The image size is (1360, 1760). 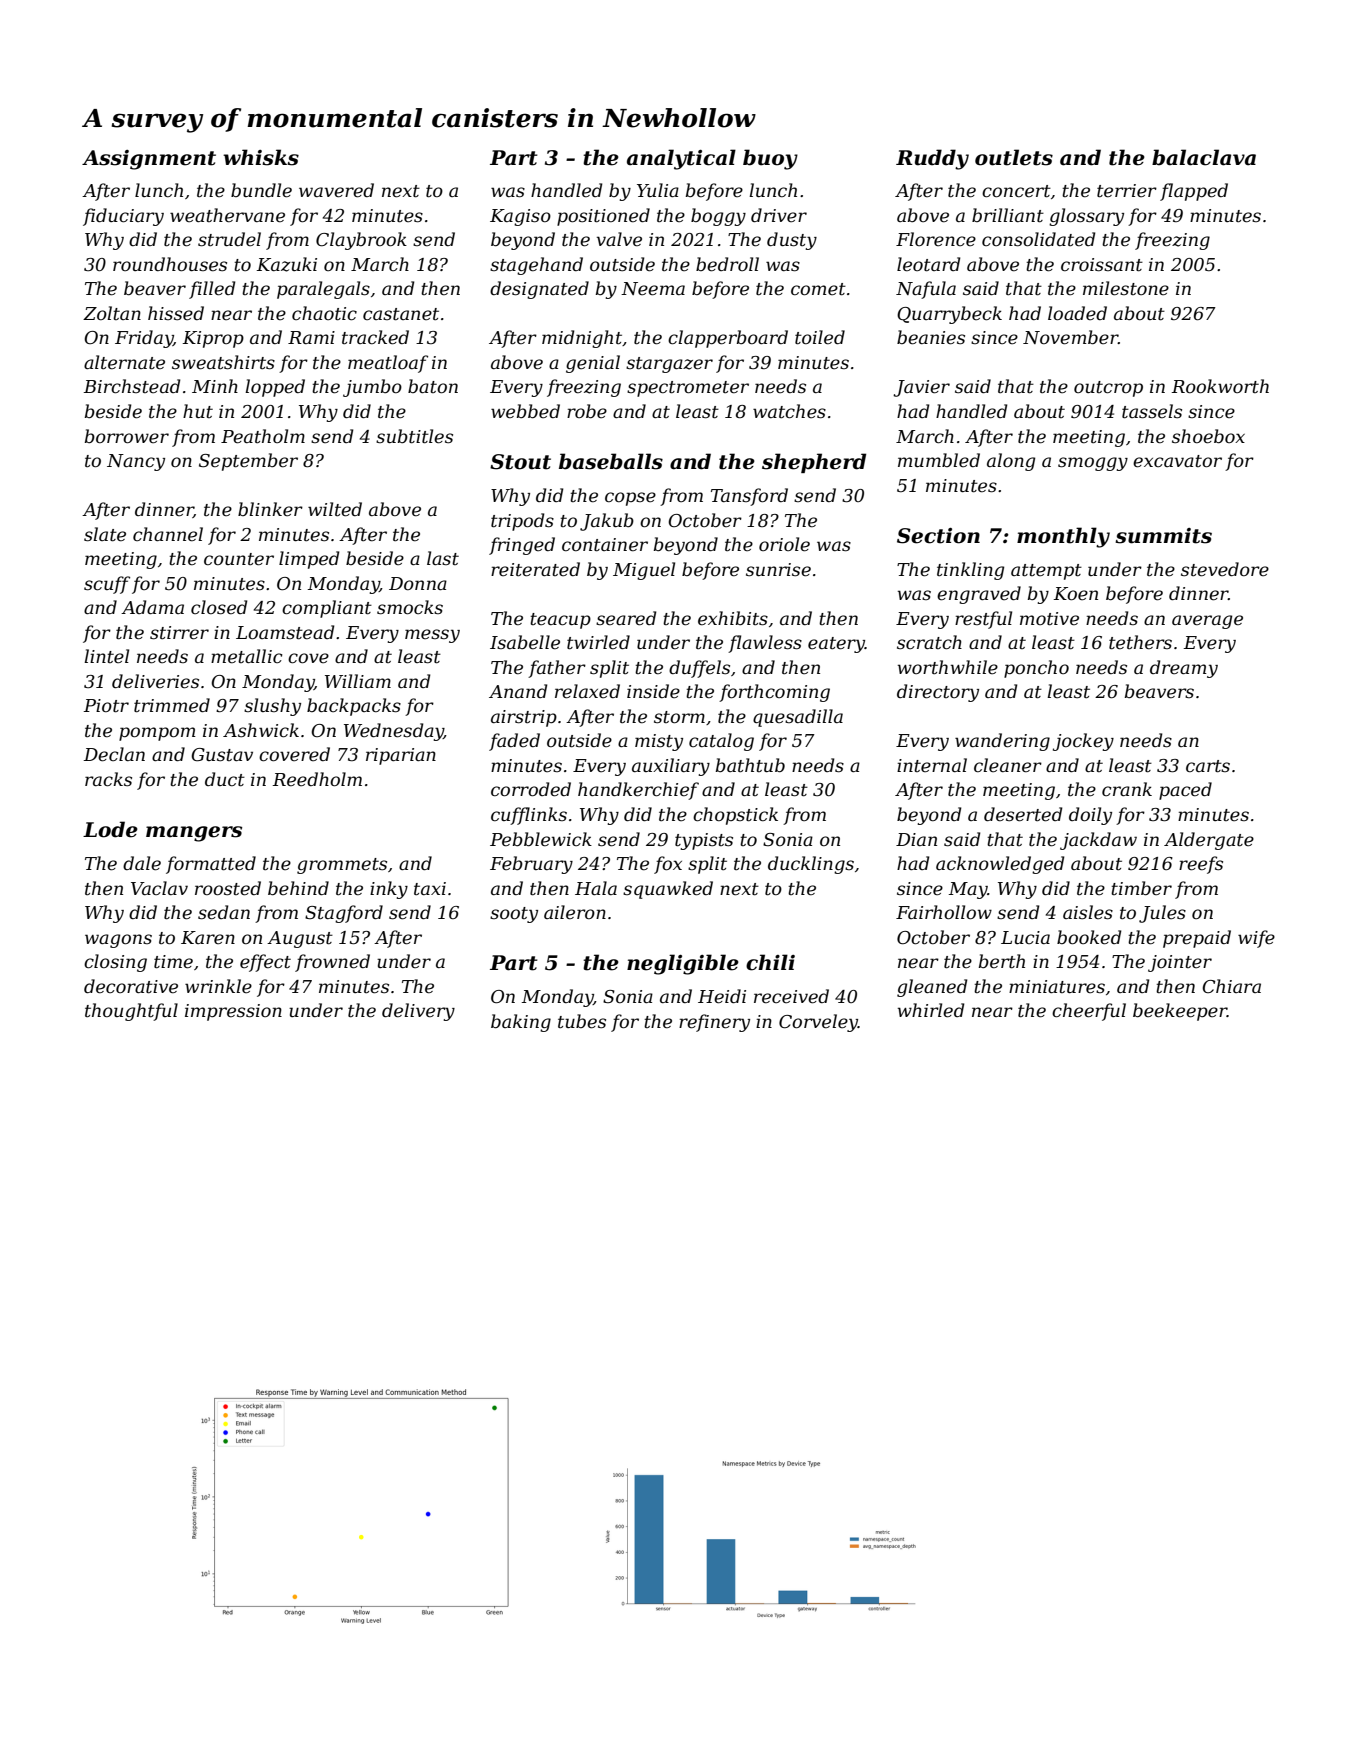 What do you see at coordinates (811, 865) in the screenshot?
I see `ducklings` at bounding box center [811, 865].
